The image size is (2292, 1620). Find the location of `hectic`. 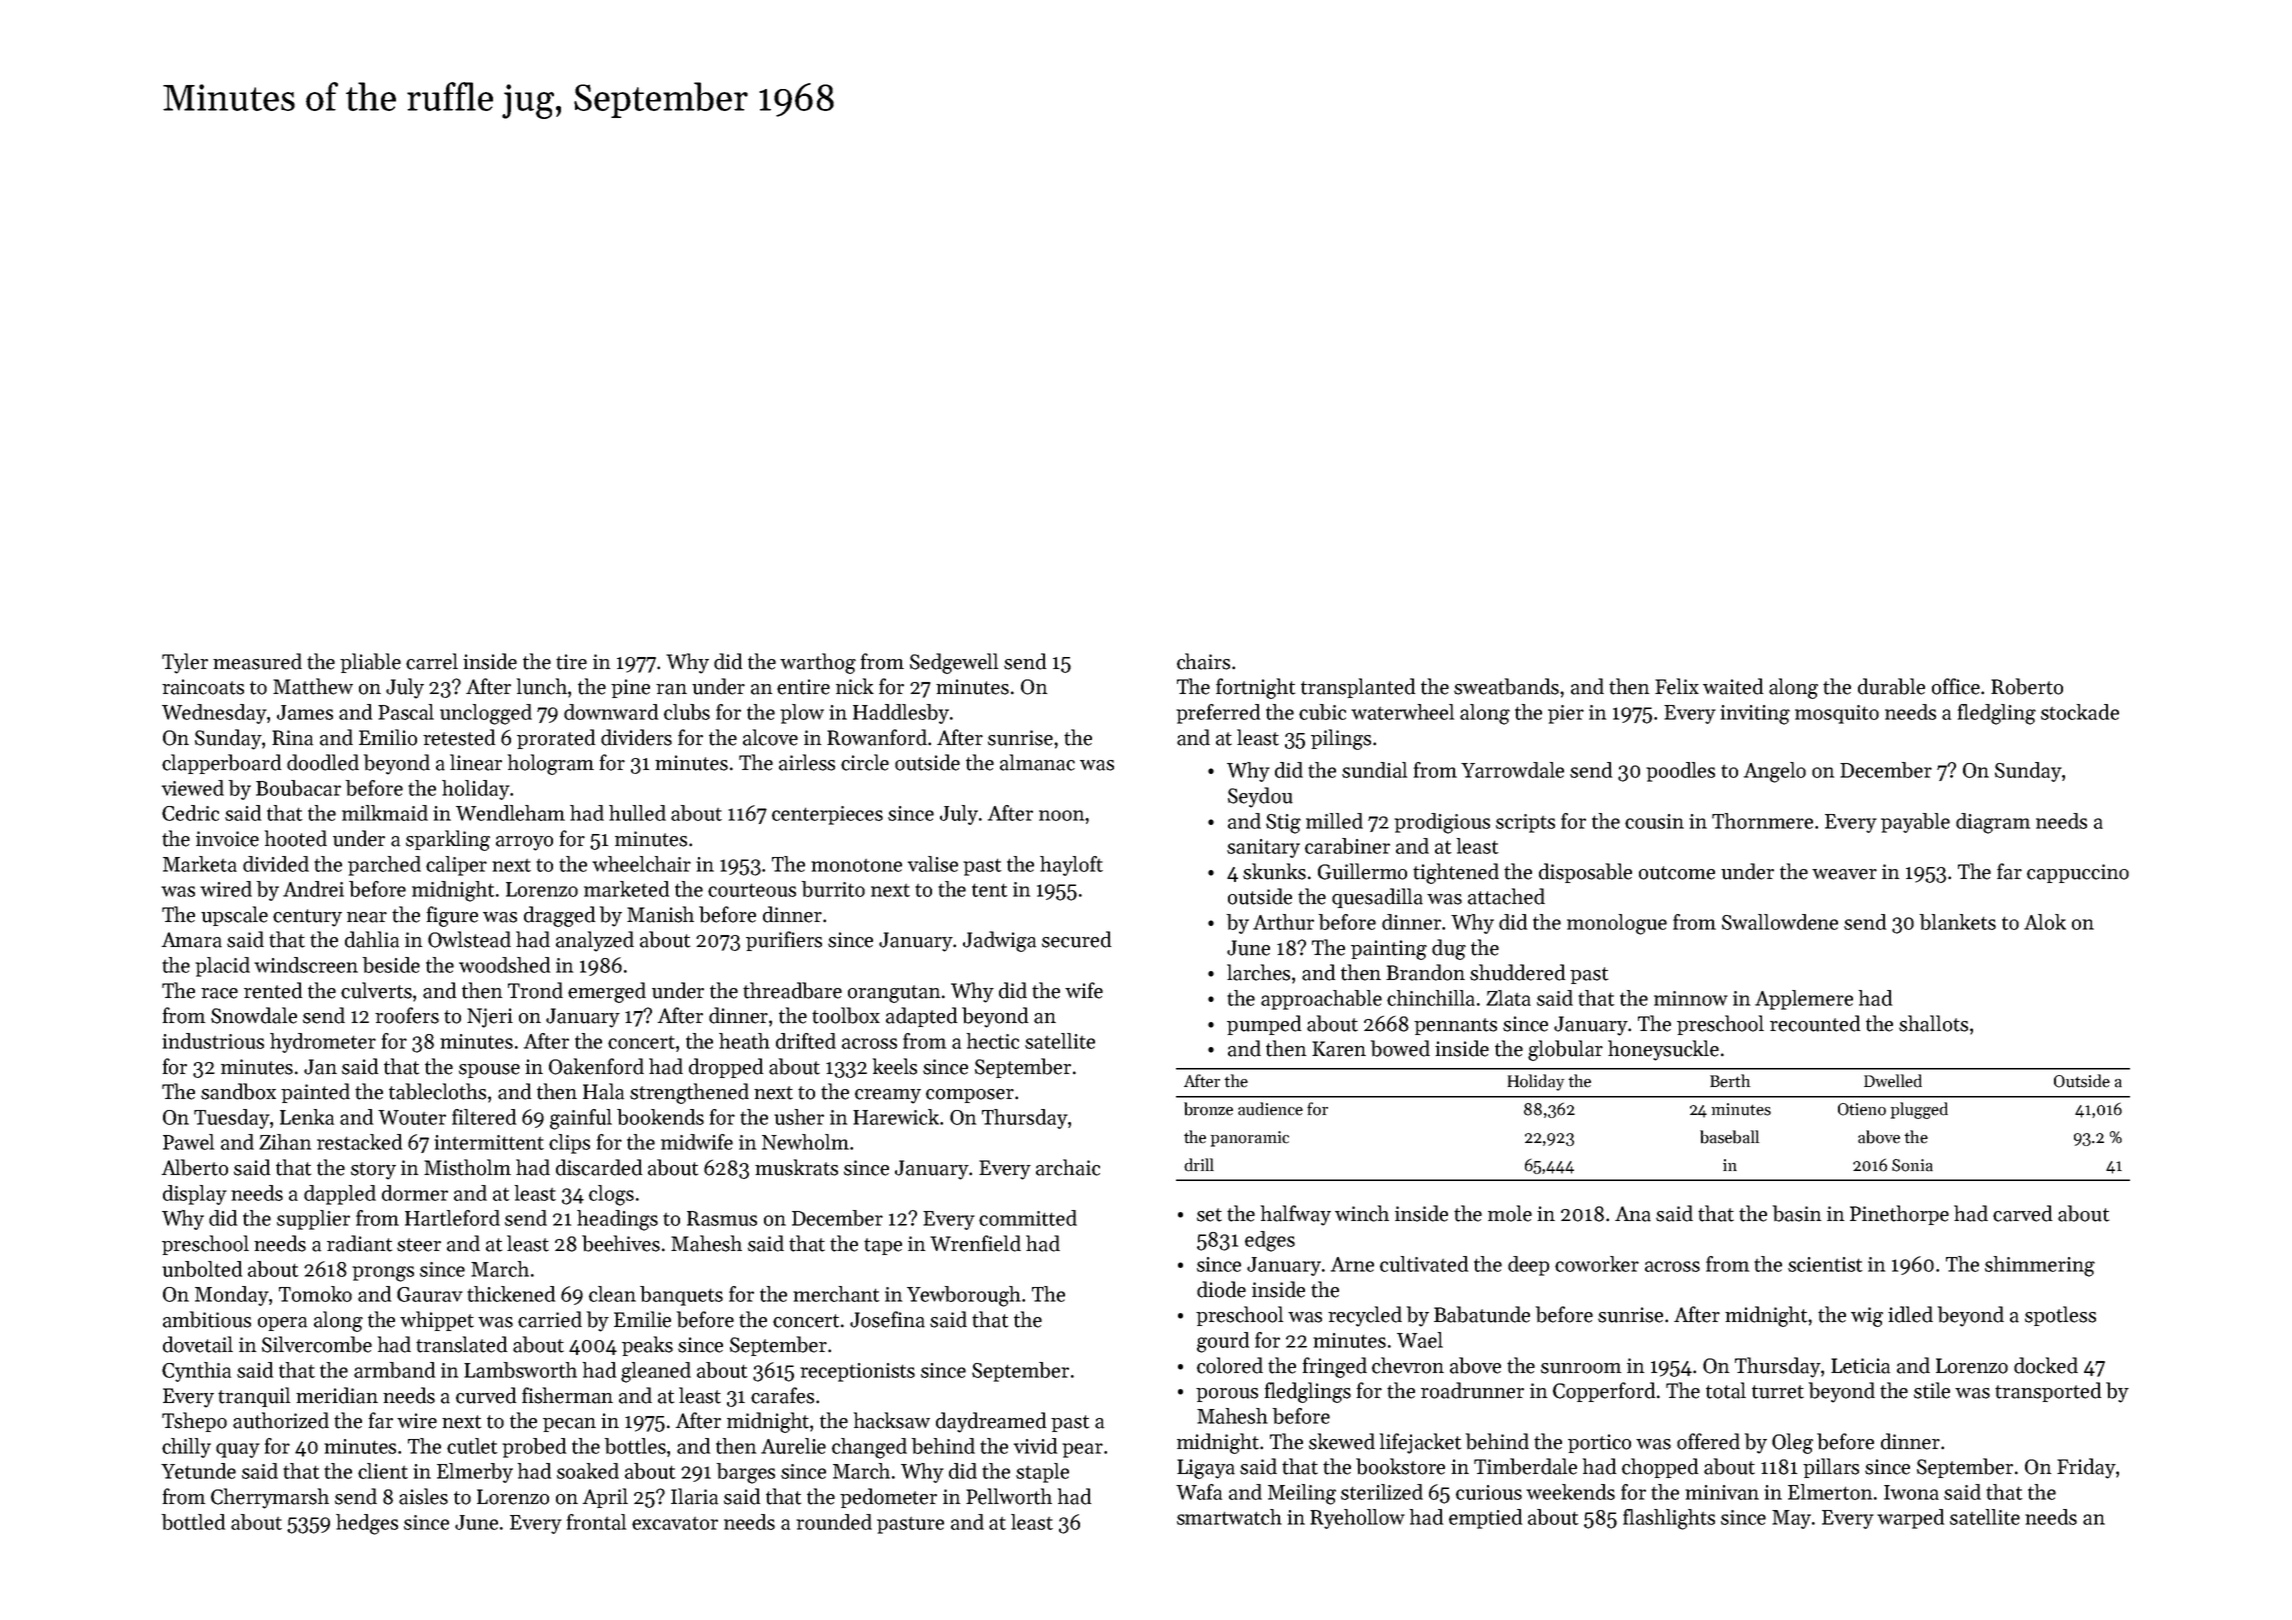

hectic is located at coordinates (993, 1041).
